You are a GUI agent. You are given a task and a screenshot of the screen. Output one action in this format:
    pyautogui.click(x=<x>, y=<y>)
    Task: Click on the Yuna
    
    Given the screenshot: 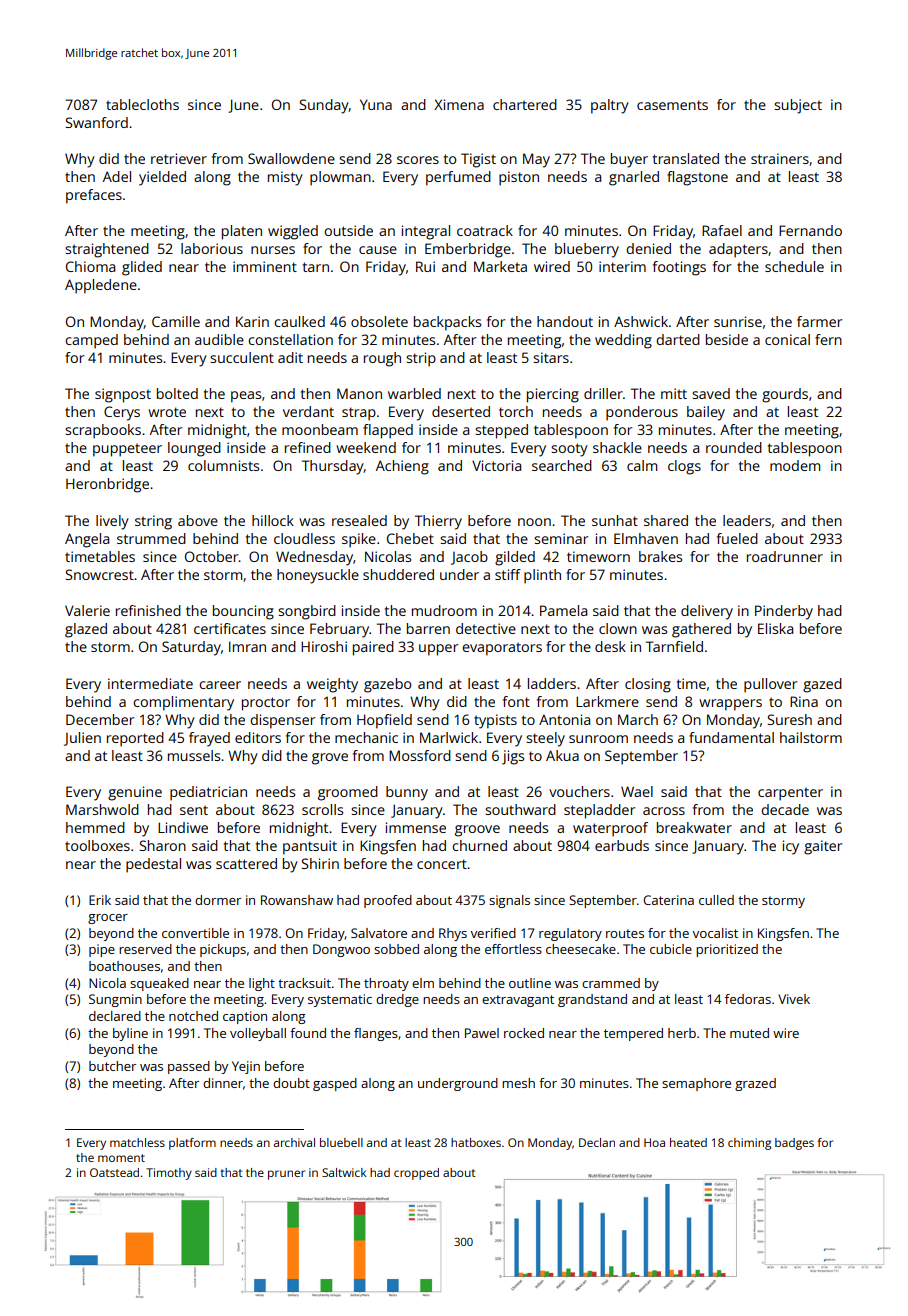 What is the action you would take?
    pyautogui.click(x=376, y=104)
